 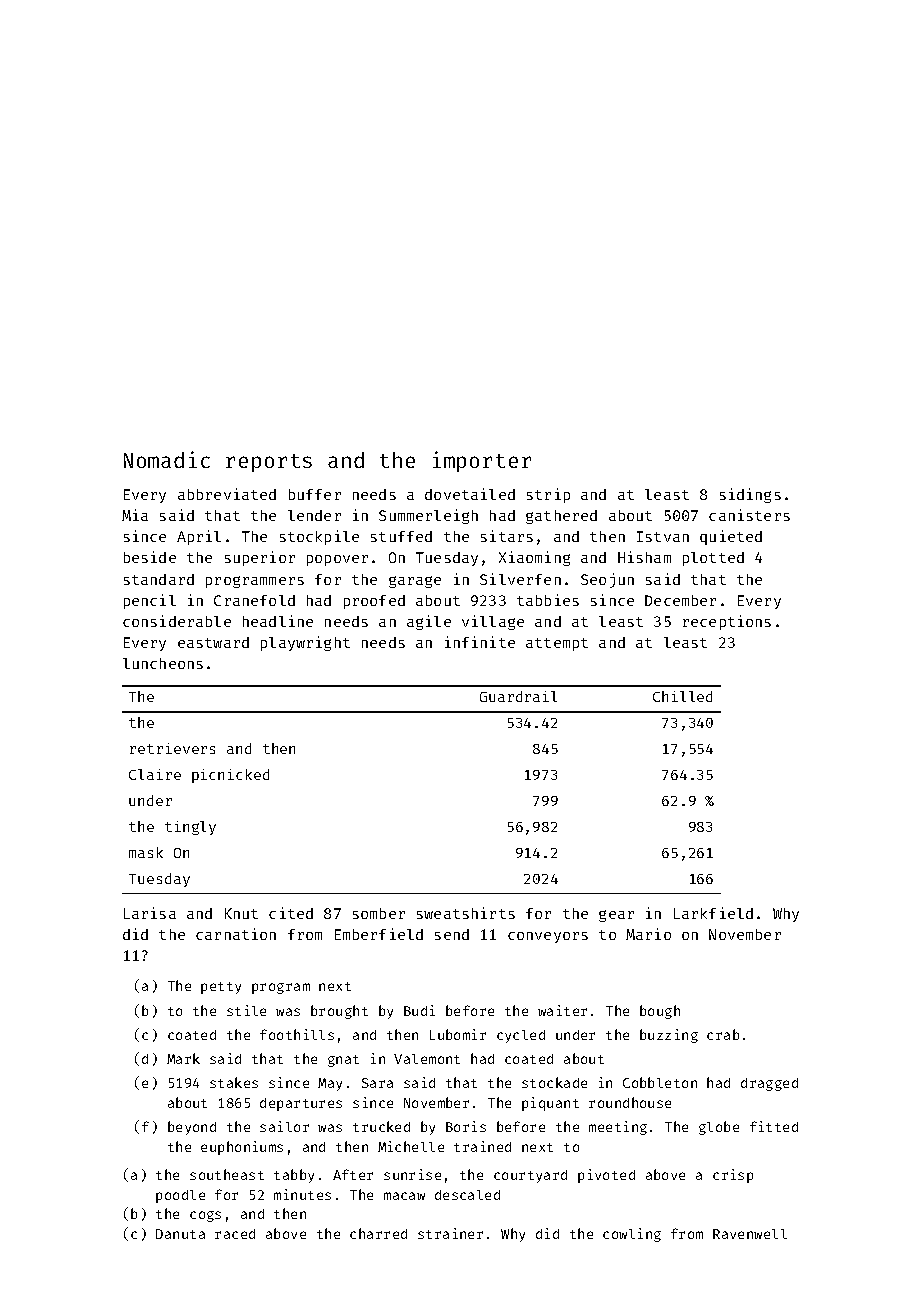 What do you see at coordinates (146, 852) in the screenshot?
I see `mask` at bounding box center [146, 852].
